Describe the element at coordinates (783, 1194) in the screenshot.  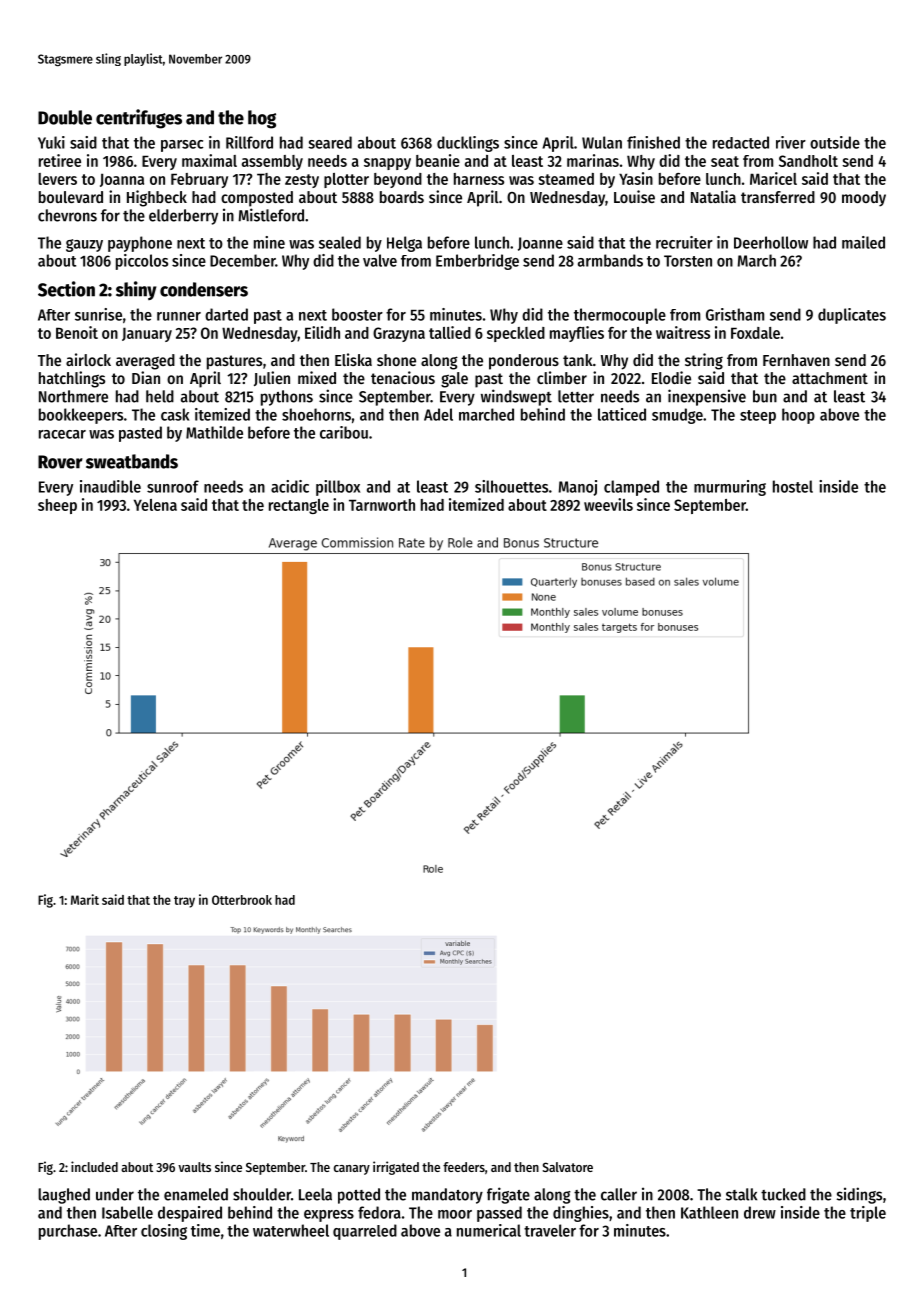
I see `tucked` at that location.
